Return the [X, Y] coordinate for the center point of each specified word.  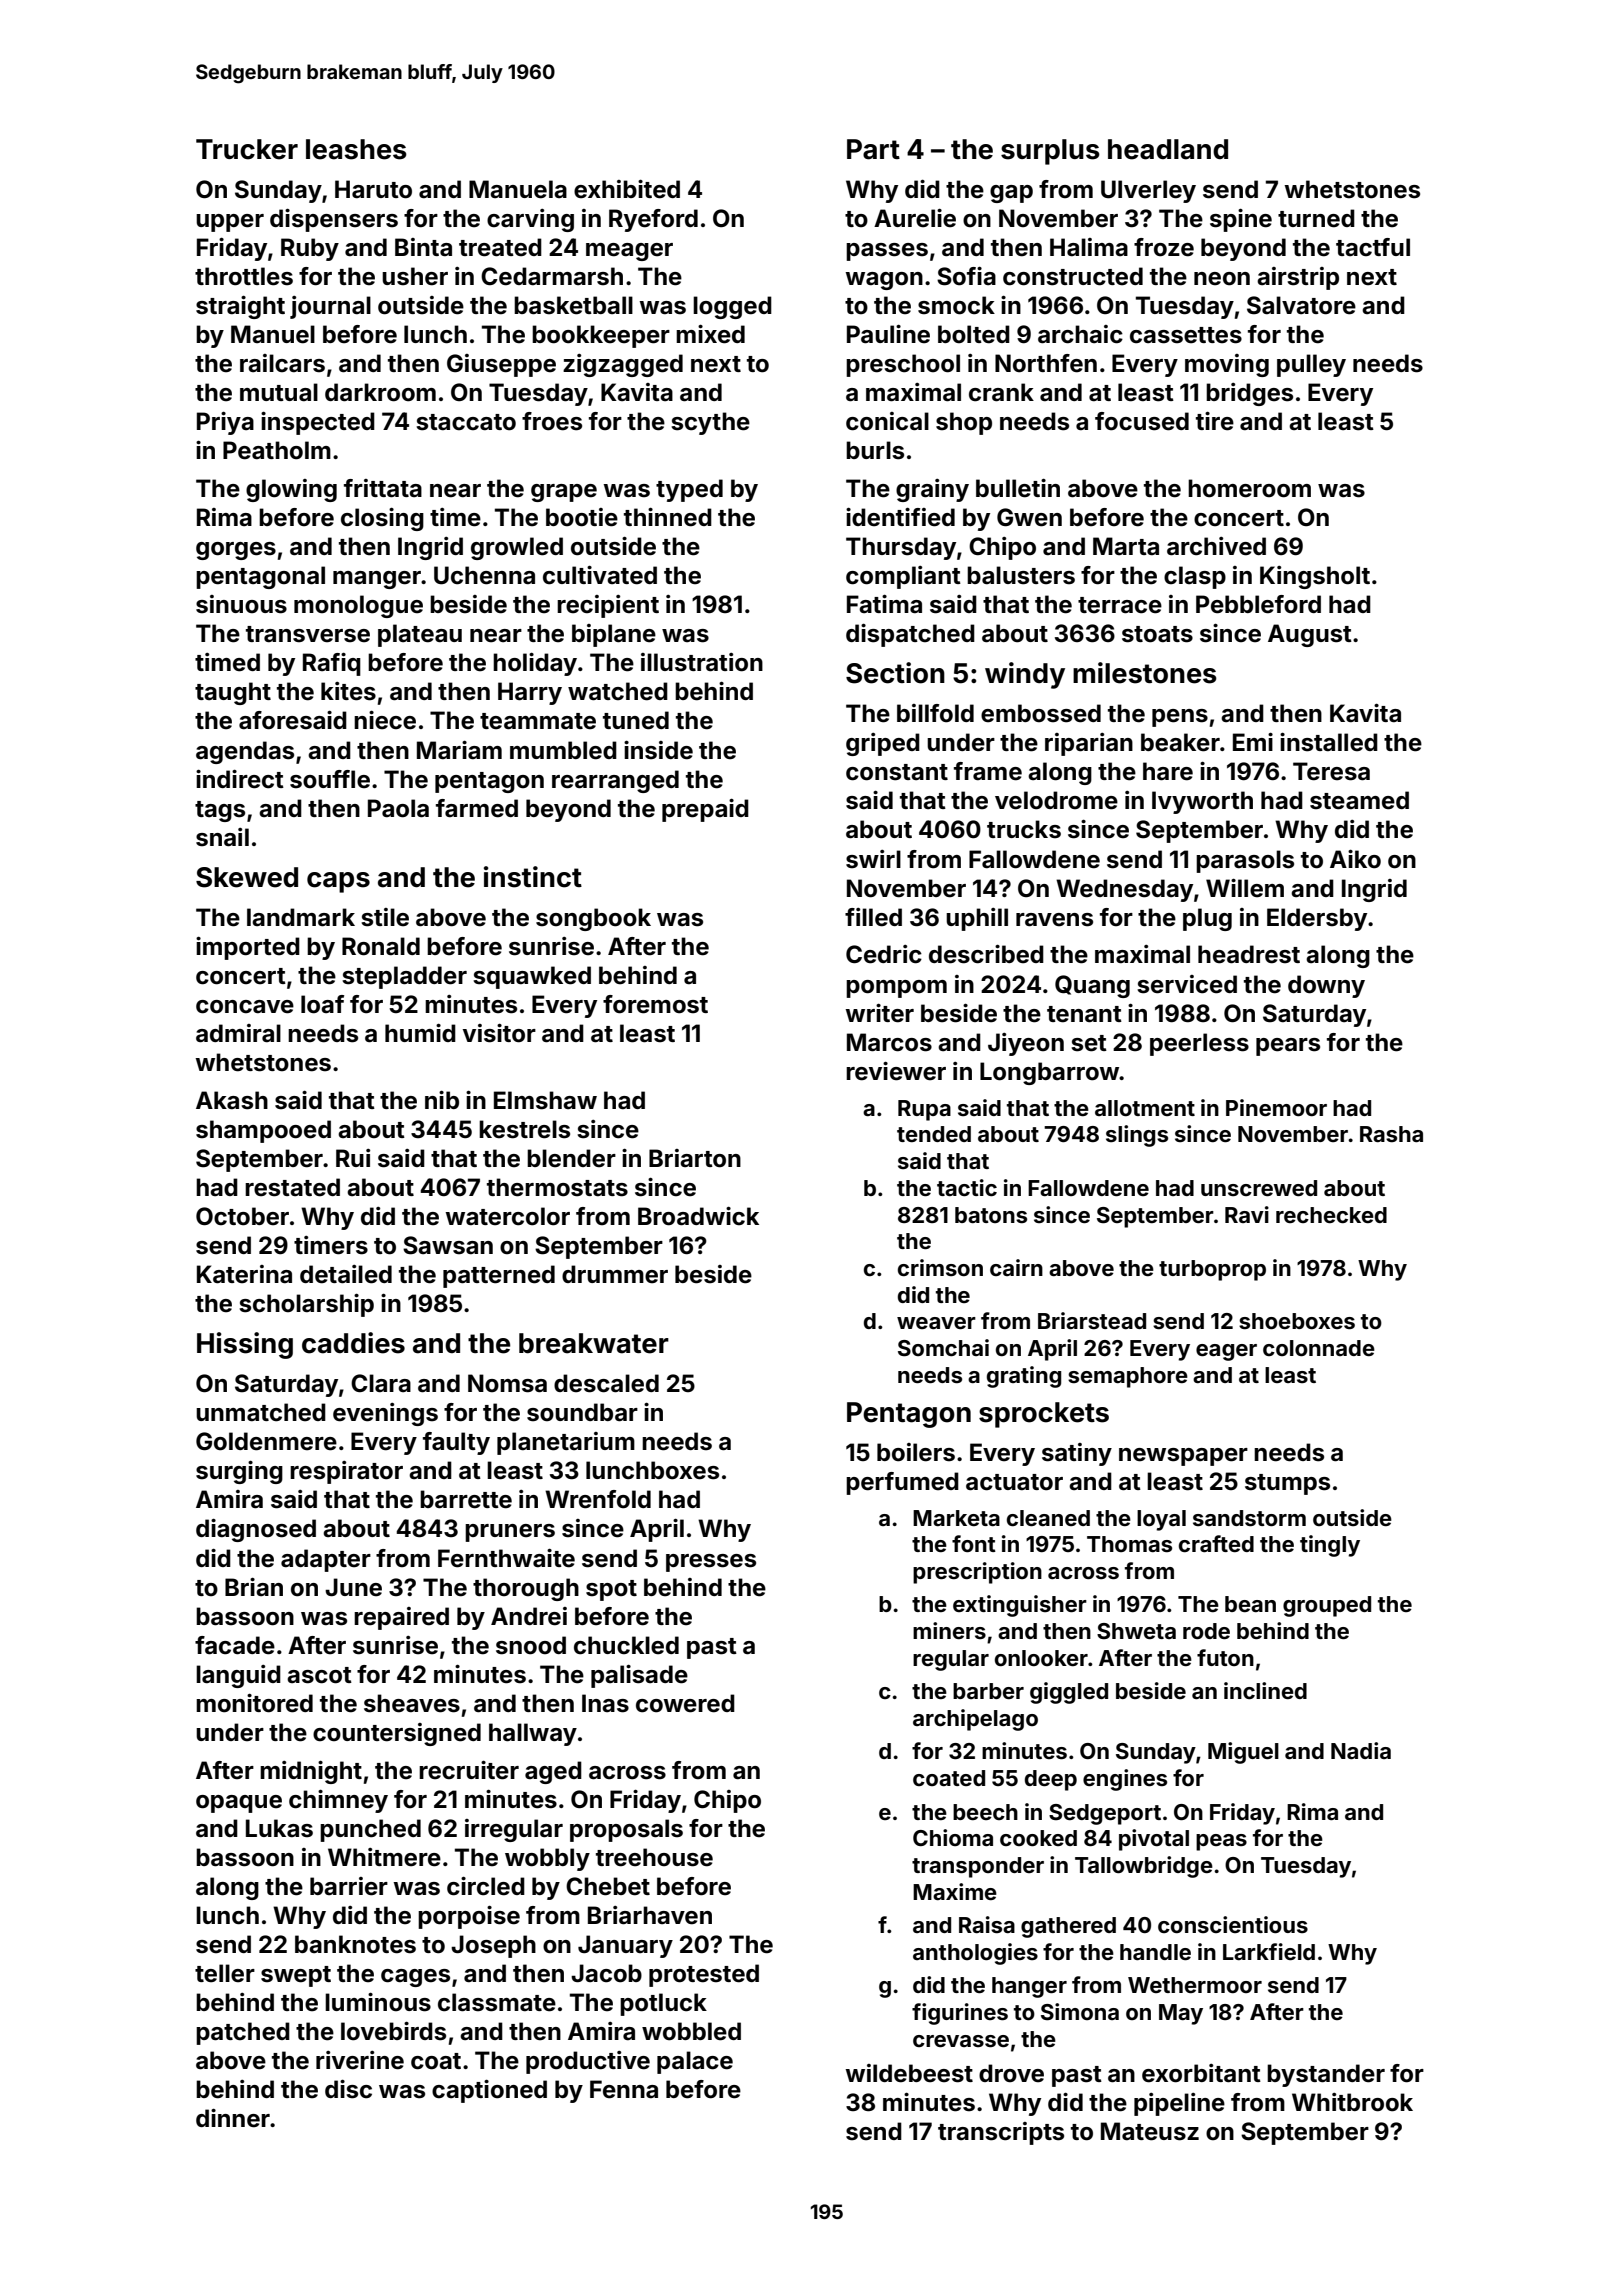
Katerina [244, 1274]
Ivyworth [1202, 802]
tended [934, 1134]
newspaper [1183, 1457]
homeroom [1249, 488]
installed [1329, 742]
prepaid [705, 810]
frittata [383, 488]
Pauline [888, 334]
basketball [573, 305]
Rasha [1391, 1134]
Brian [254, 1587]
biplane [614, 635]
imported [248, 948]
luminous [378, 2002]
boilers [916, 1452]
